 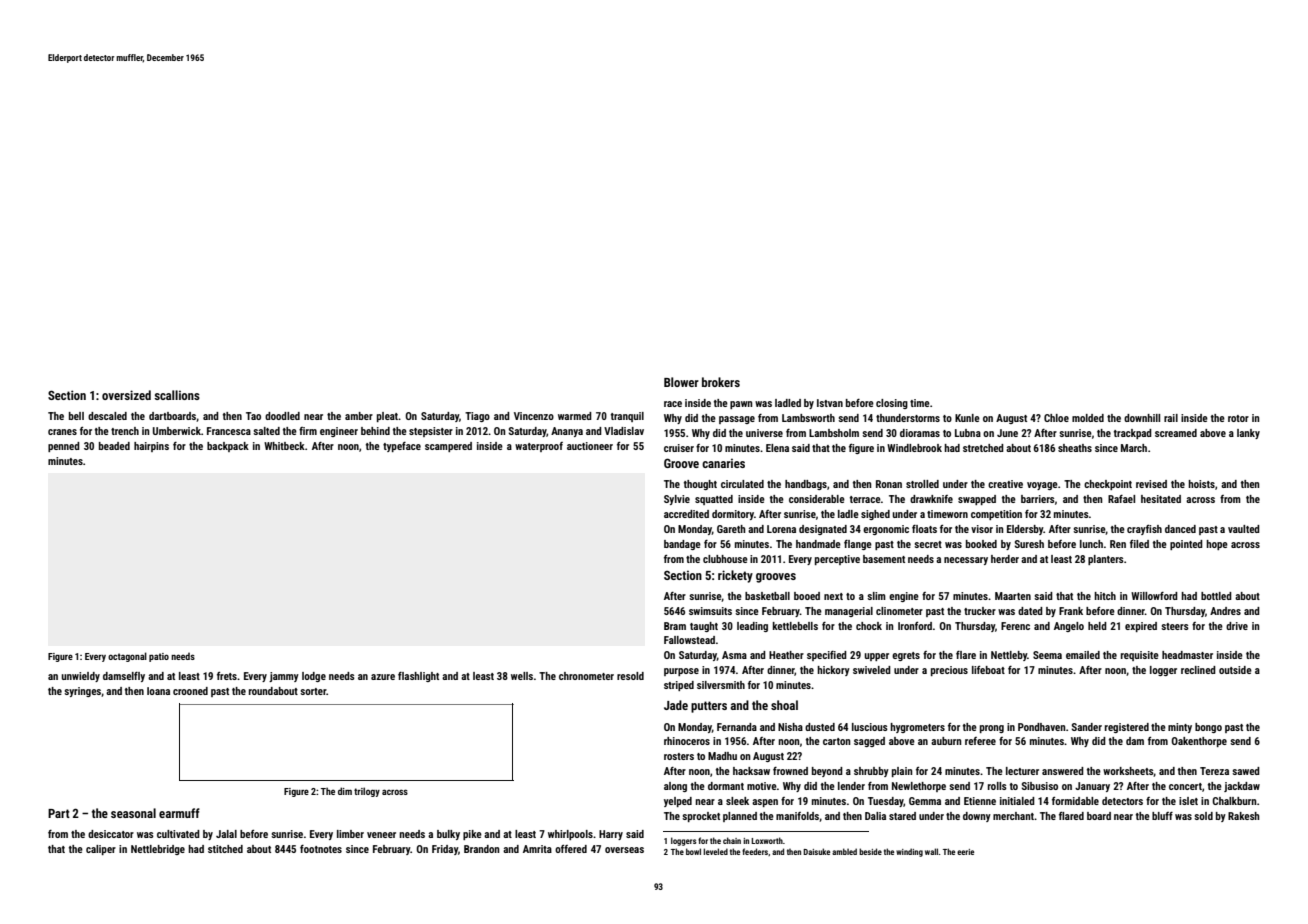 I want to click on caliper, so click(x=101, y=850).
